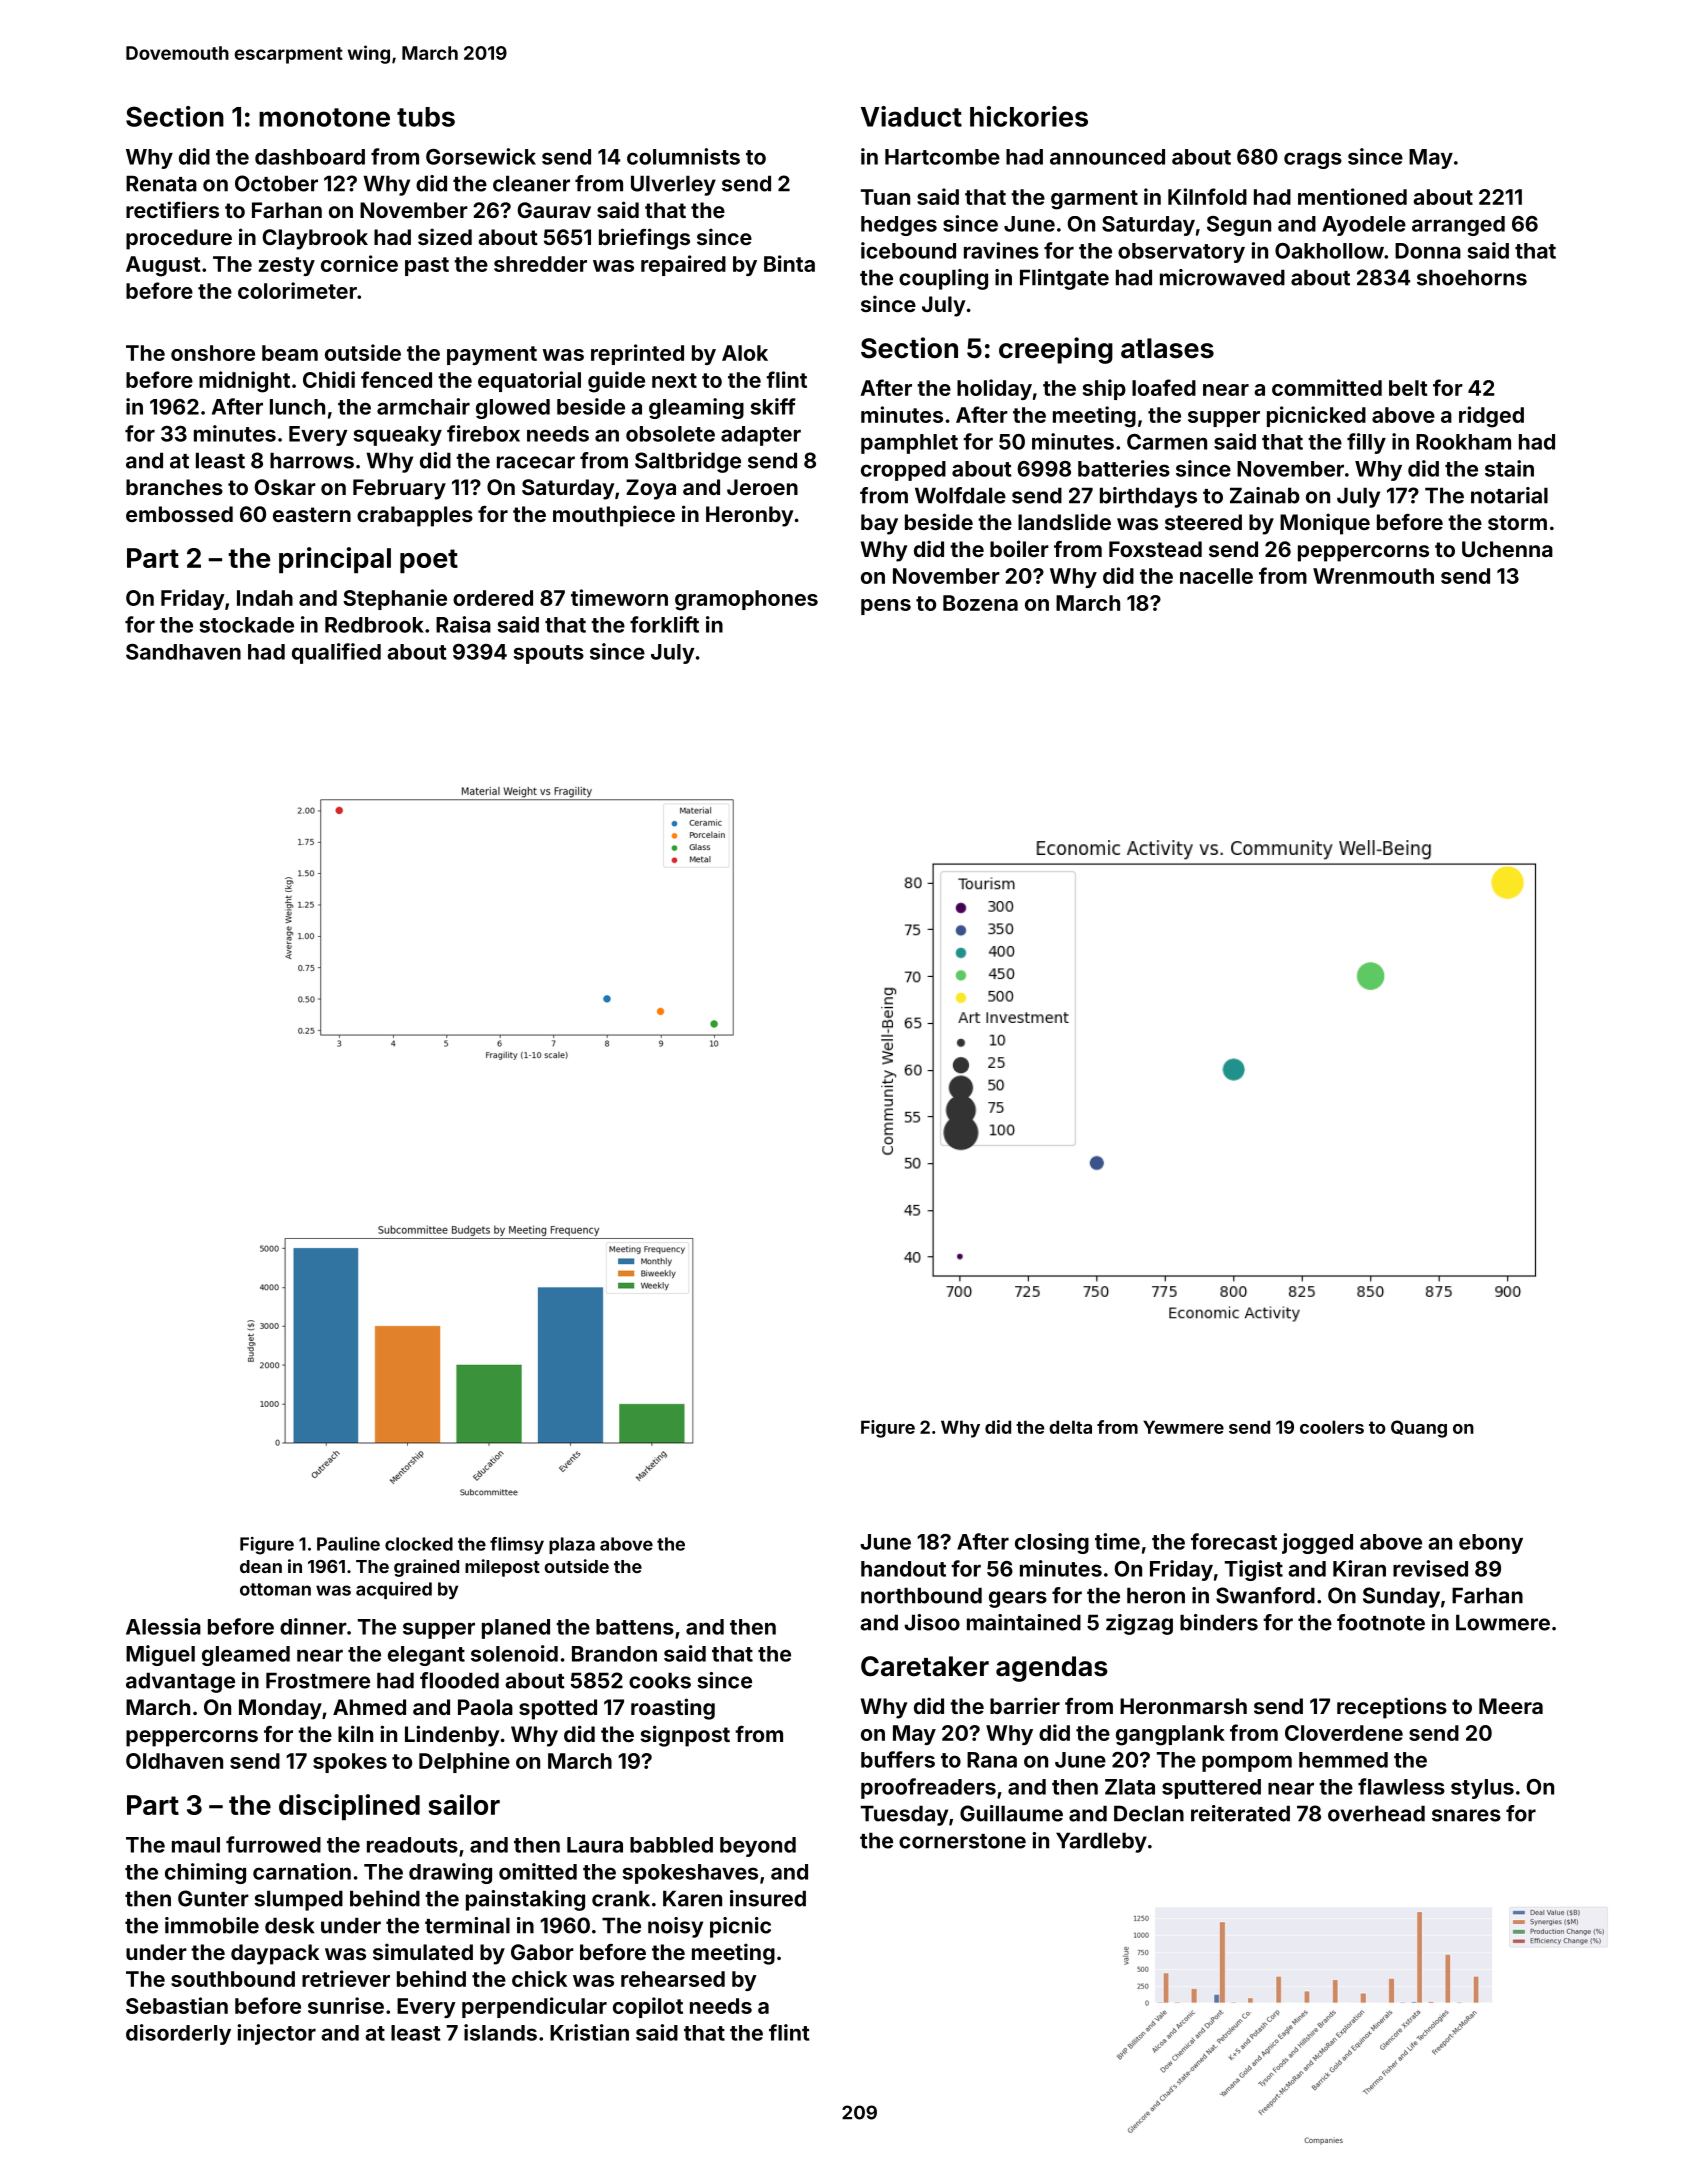 The height and width of the screenshot is (2178, 1683). Describe the element at coordinates (683, 156) in the screenshot. I see `columnists` at that location.
